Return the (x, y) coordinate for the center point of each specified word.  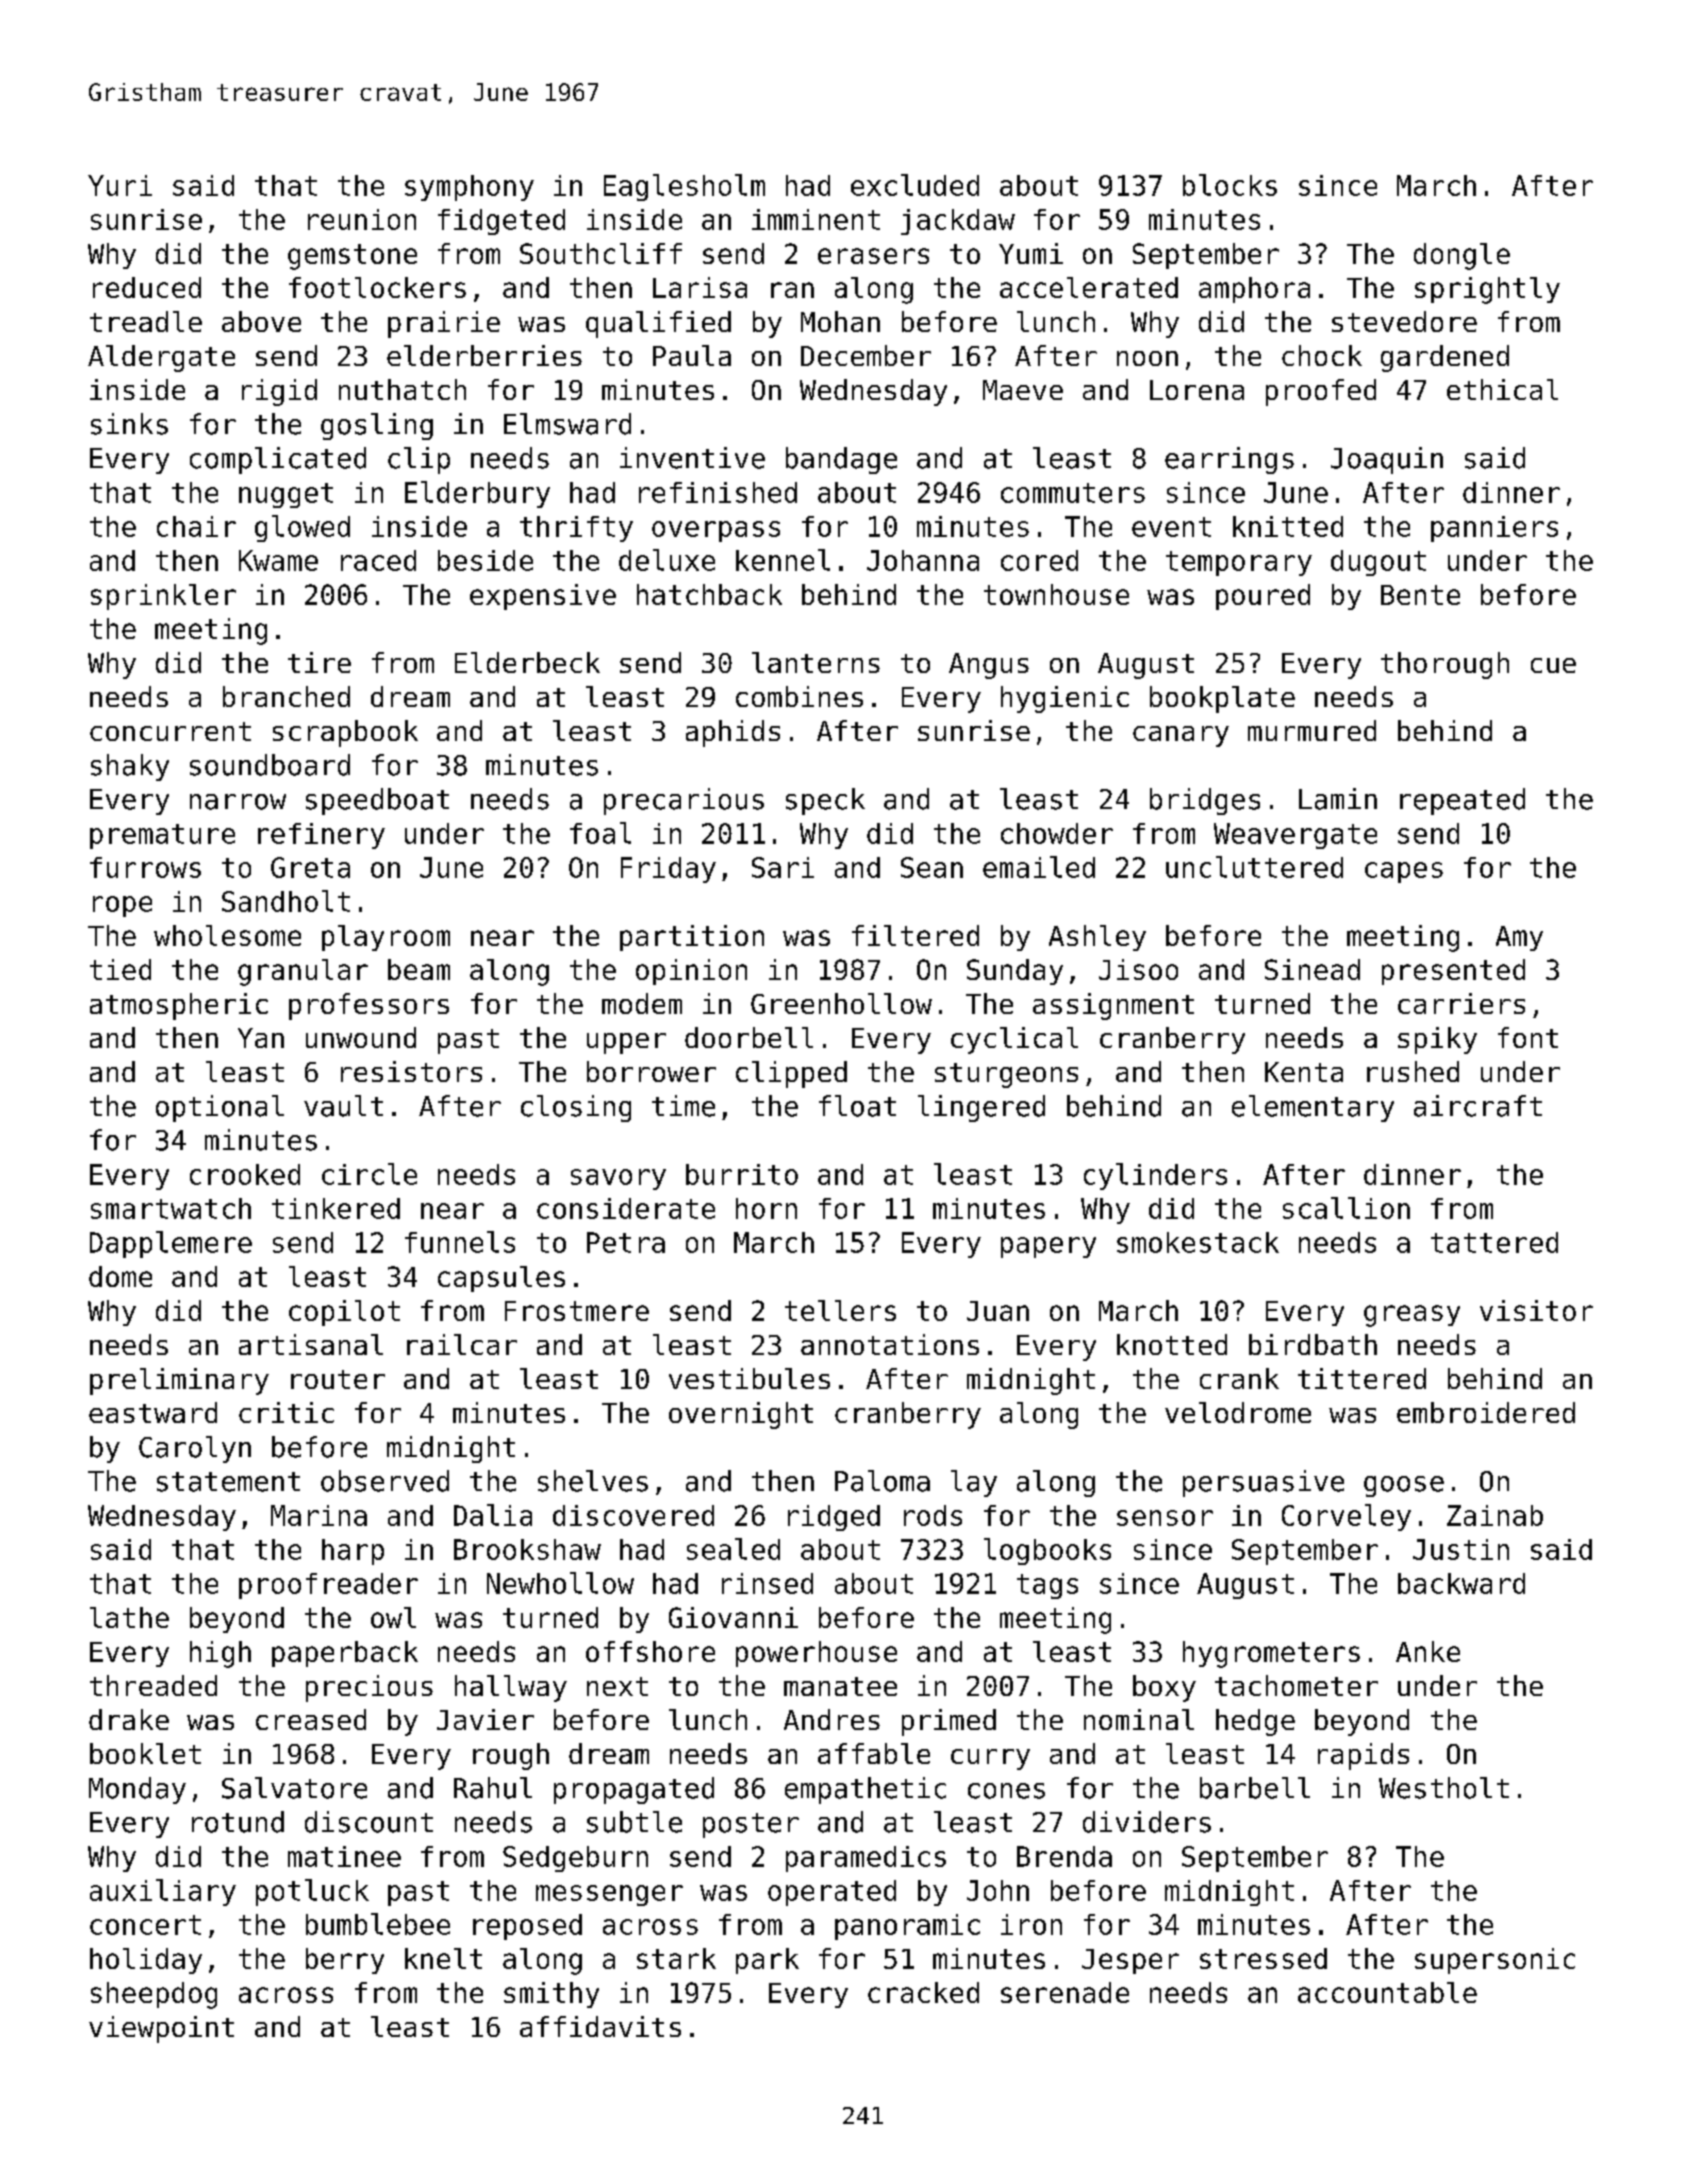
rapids (1363, 1756)
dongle (1462, 256)
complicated (278, 460)
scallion (1346, 1208)
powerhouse (816, 1654)
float (857, 1106)
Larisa (700, 287)
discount (369, 1822)
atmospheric (179, 1006)
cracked (923, 1992)
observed (385, 1481)
